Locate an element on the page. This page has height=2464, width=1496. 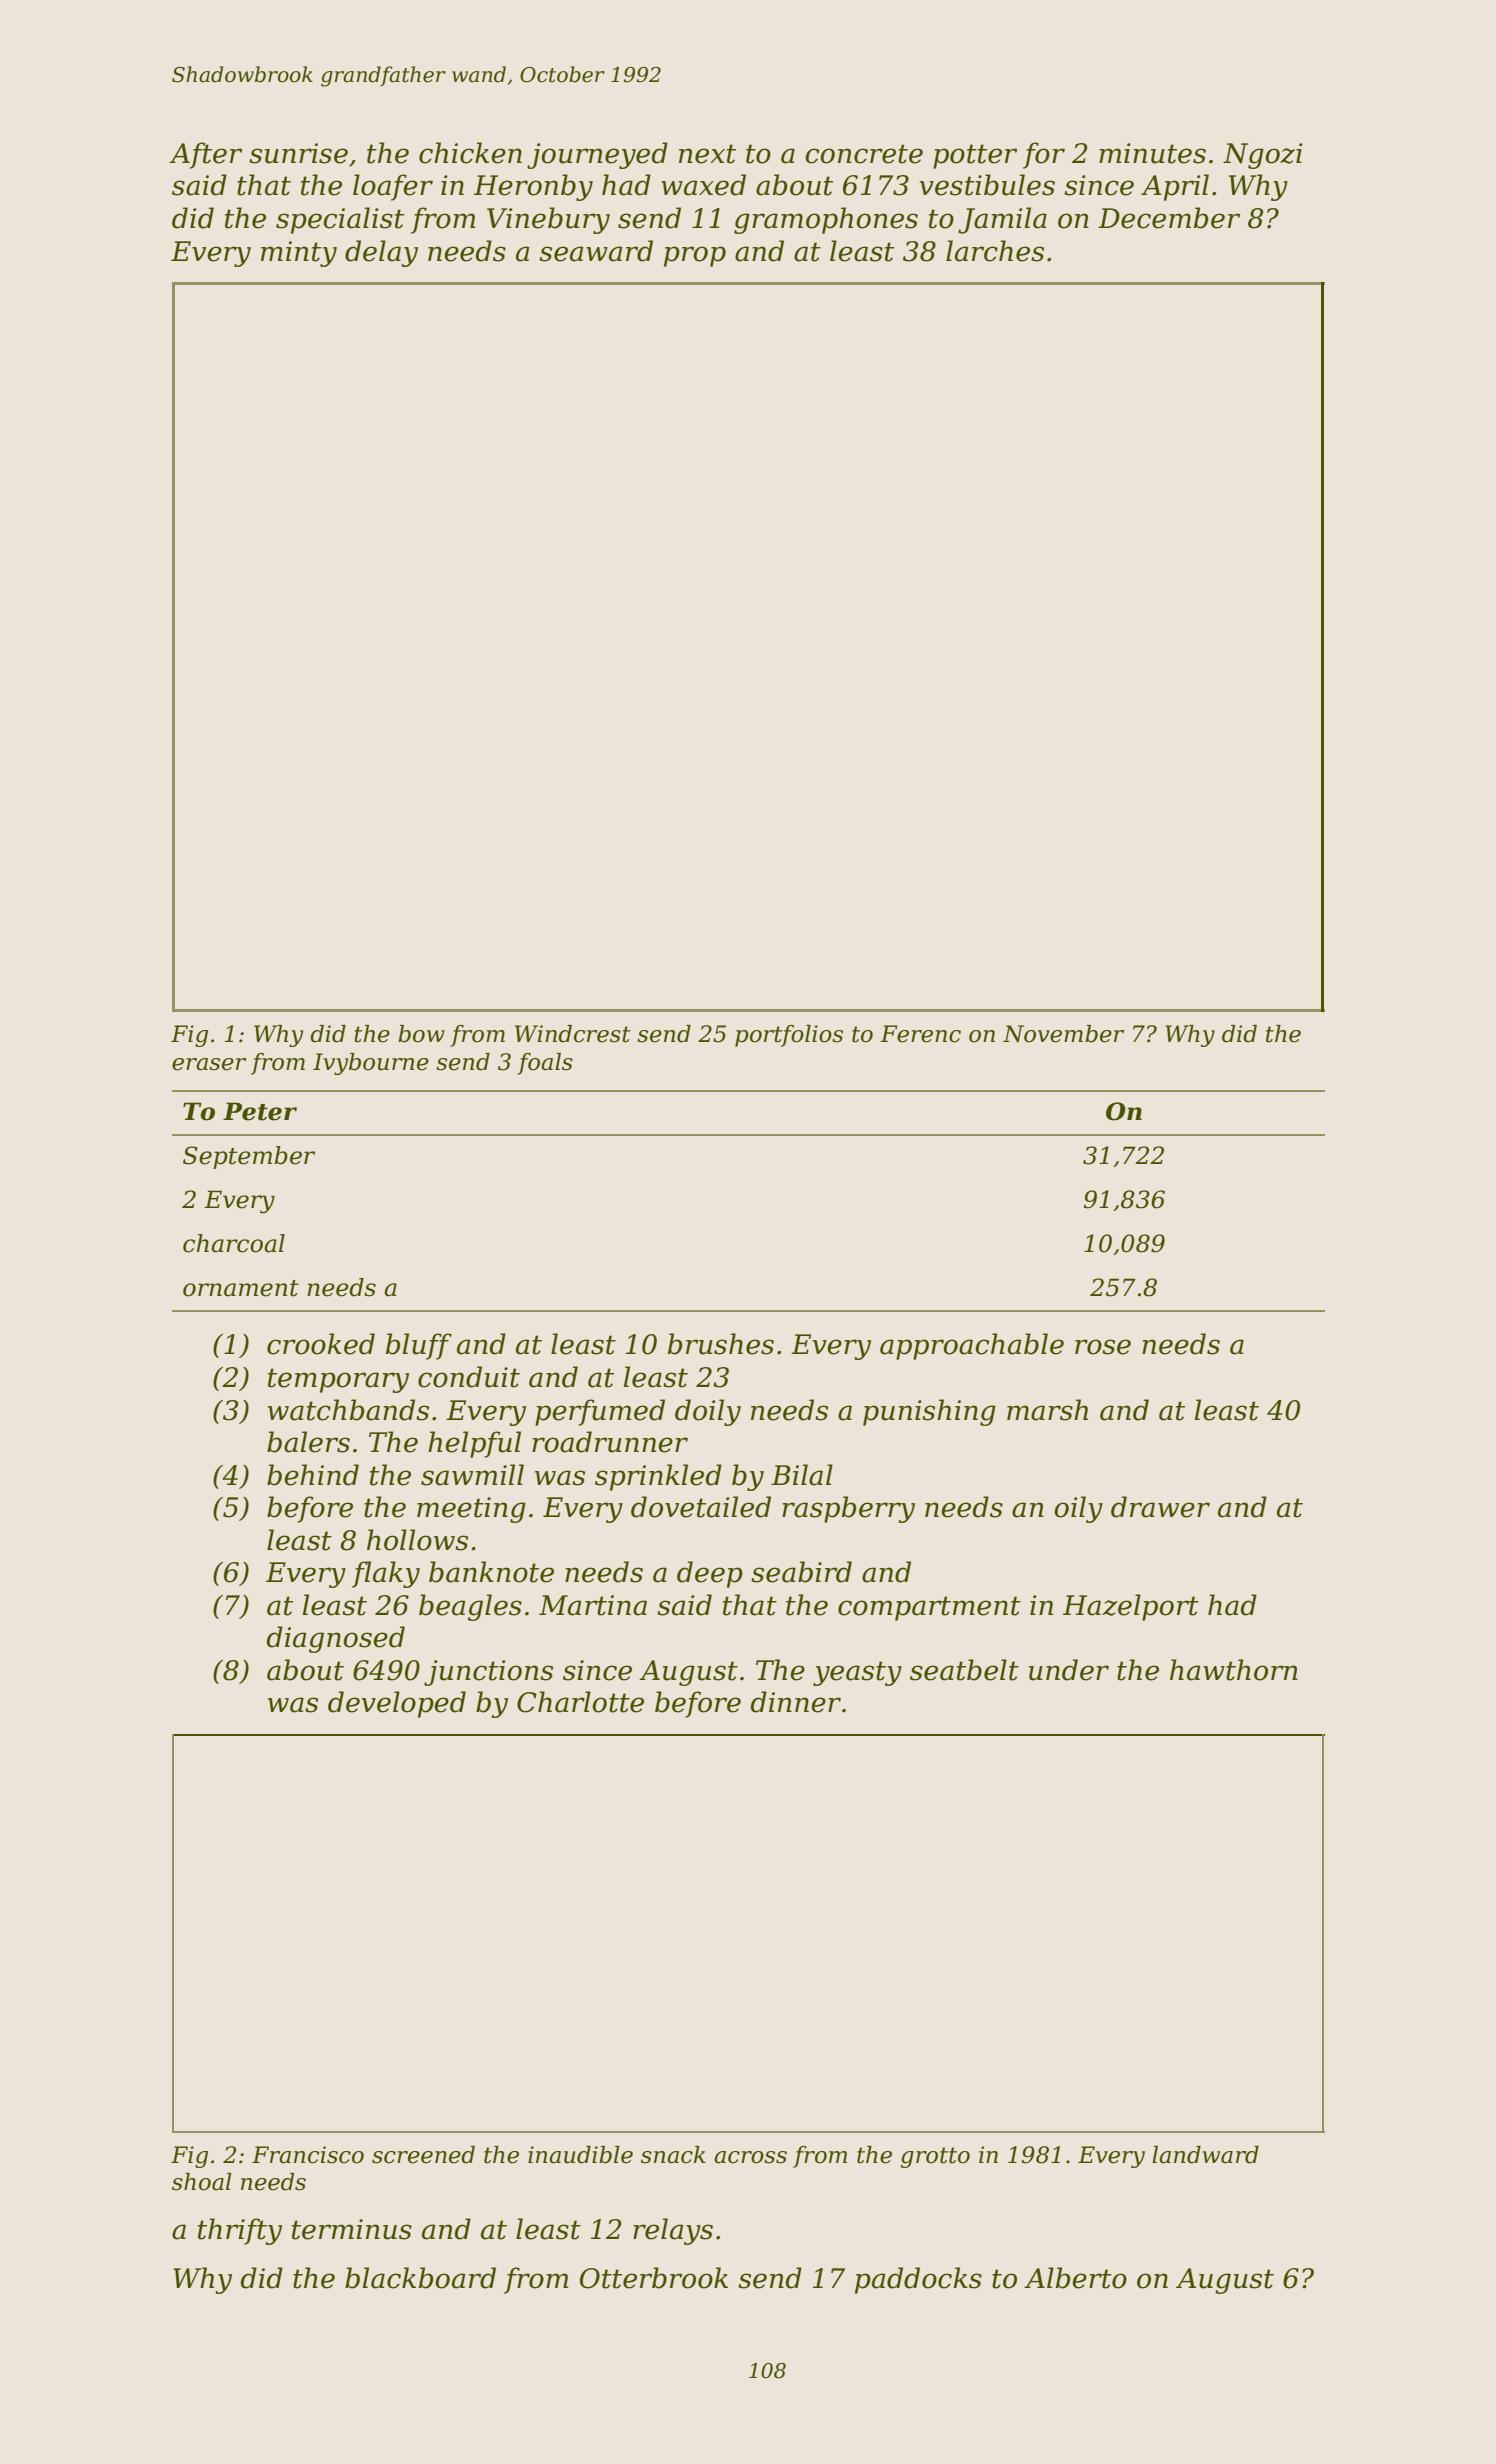
delay is located at coordinates (381, 253).
